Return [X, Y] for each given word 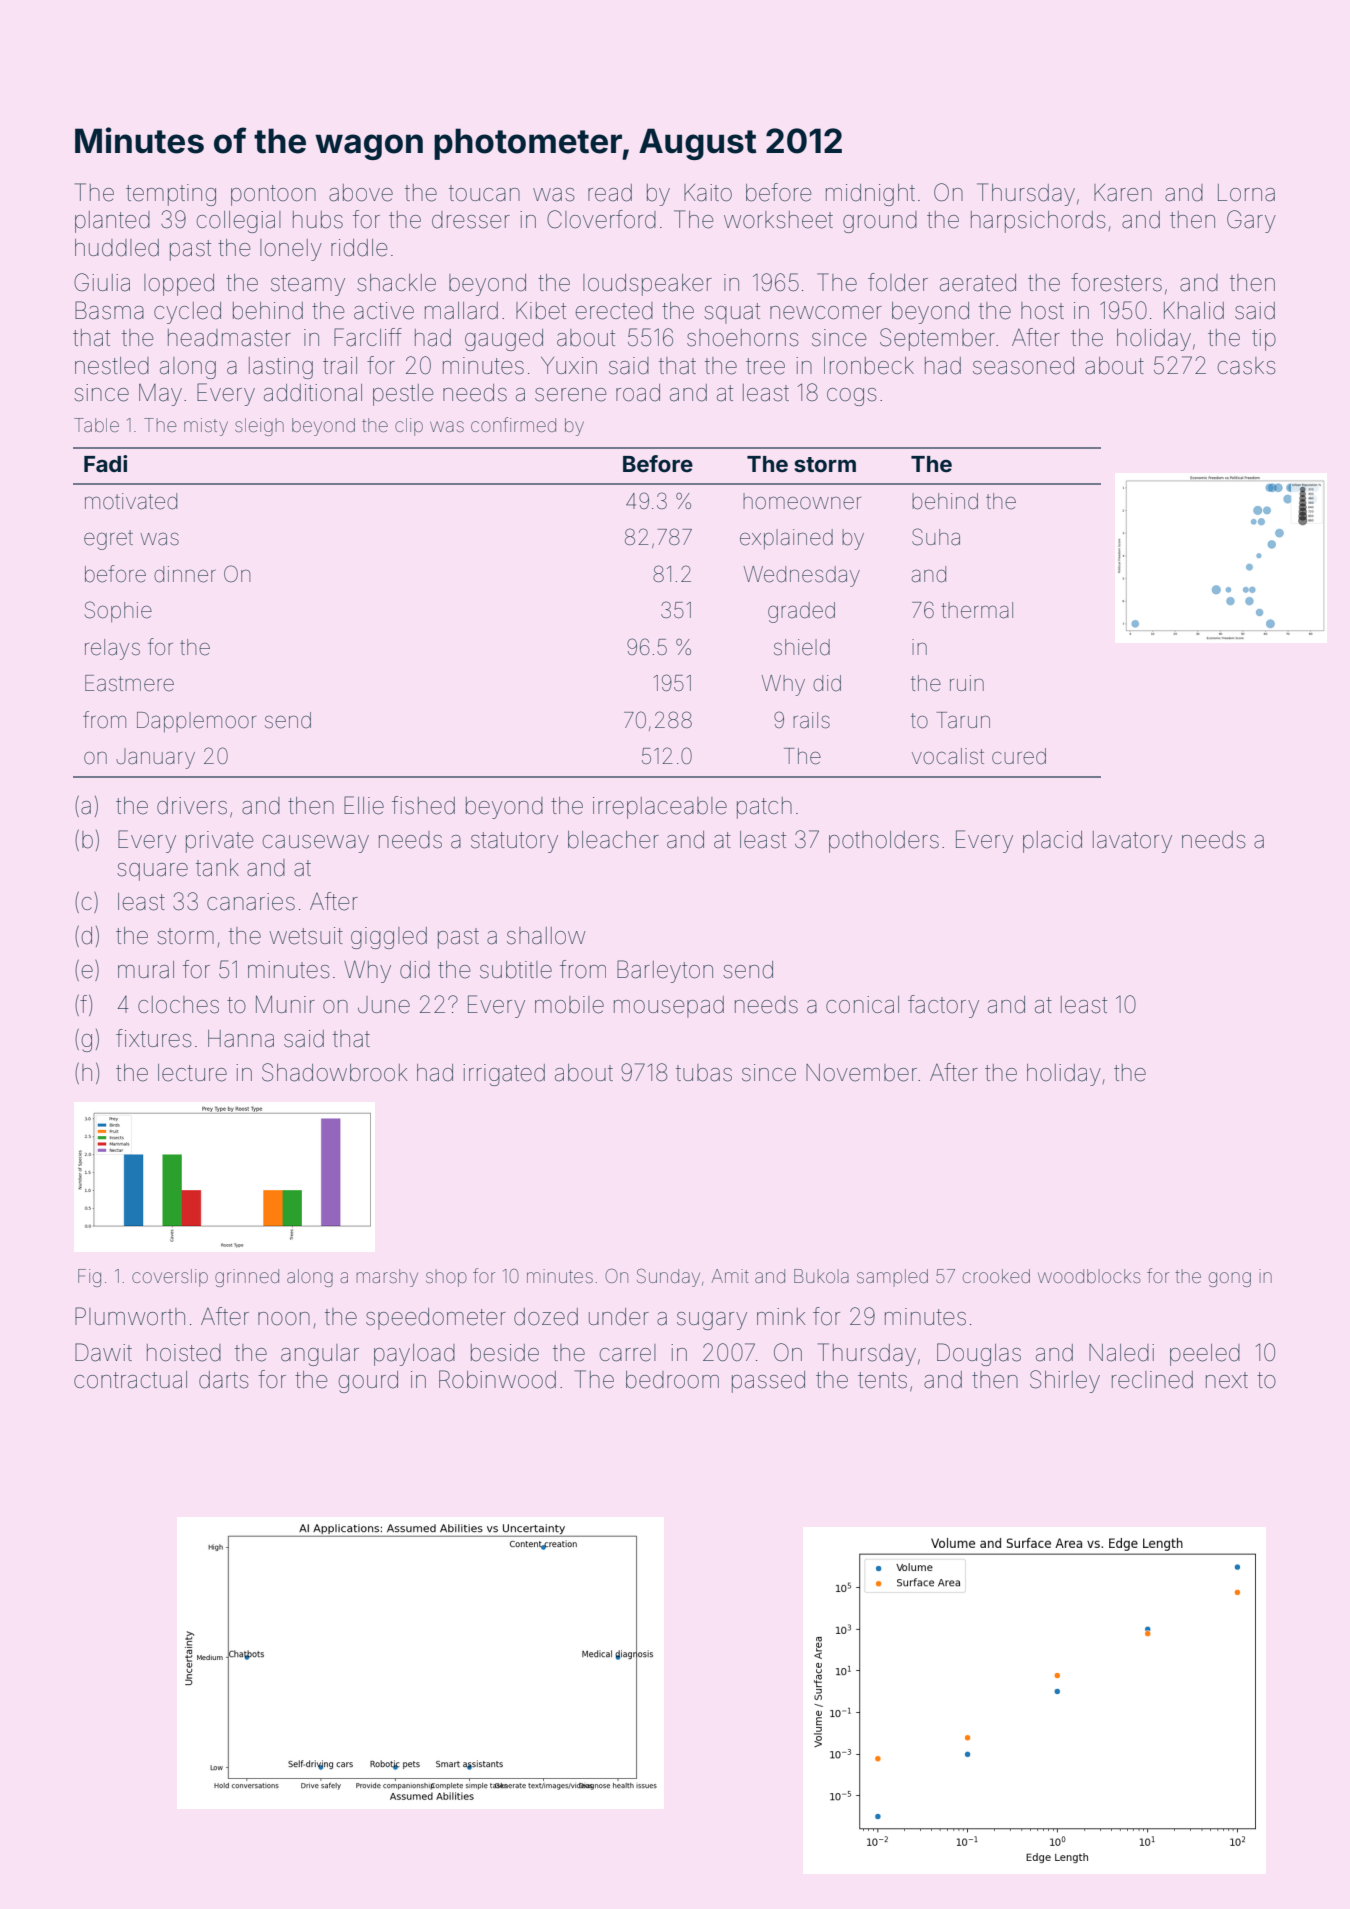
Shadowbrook [334, 1072]
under [619, 1317]
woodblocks [1089, 1276]
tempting [171, 195]
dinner [185, 574]
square [152, 872]
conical [862, 1005]
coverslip [170, 1278]
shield [802, 647]
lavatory [1132, 842]
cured [1019, 756]
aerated [978, 283]
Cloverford [601, 219]
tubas [704, 1073]
